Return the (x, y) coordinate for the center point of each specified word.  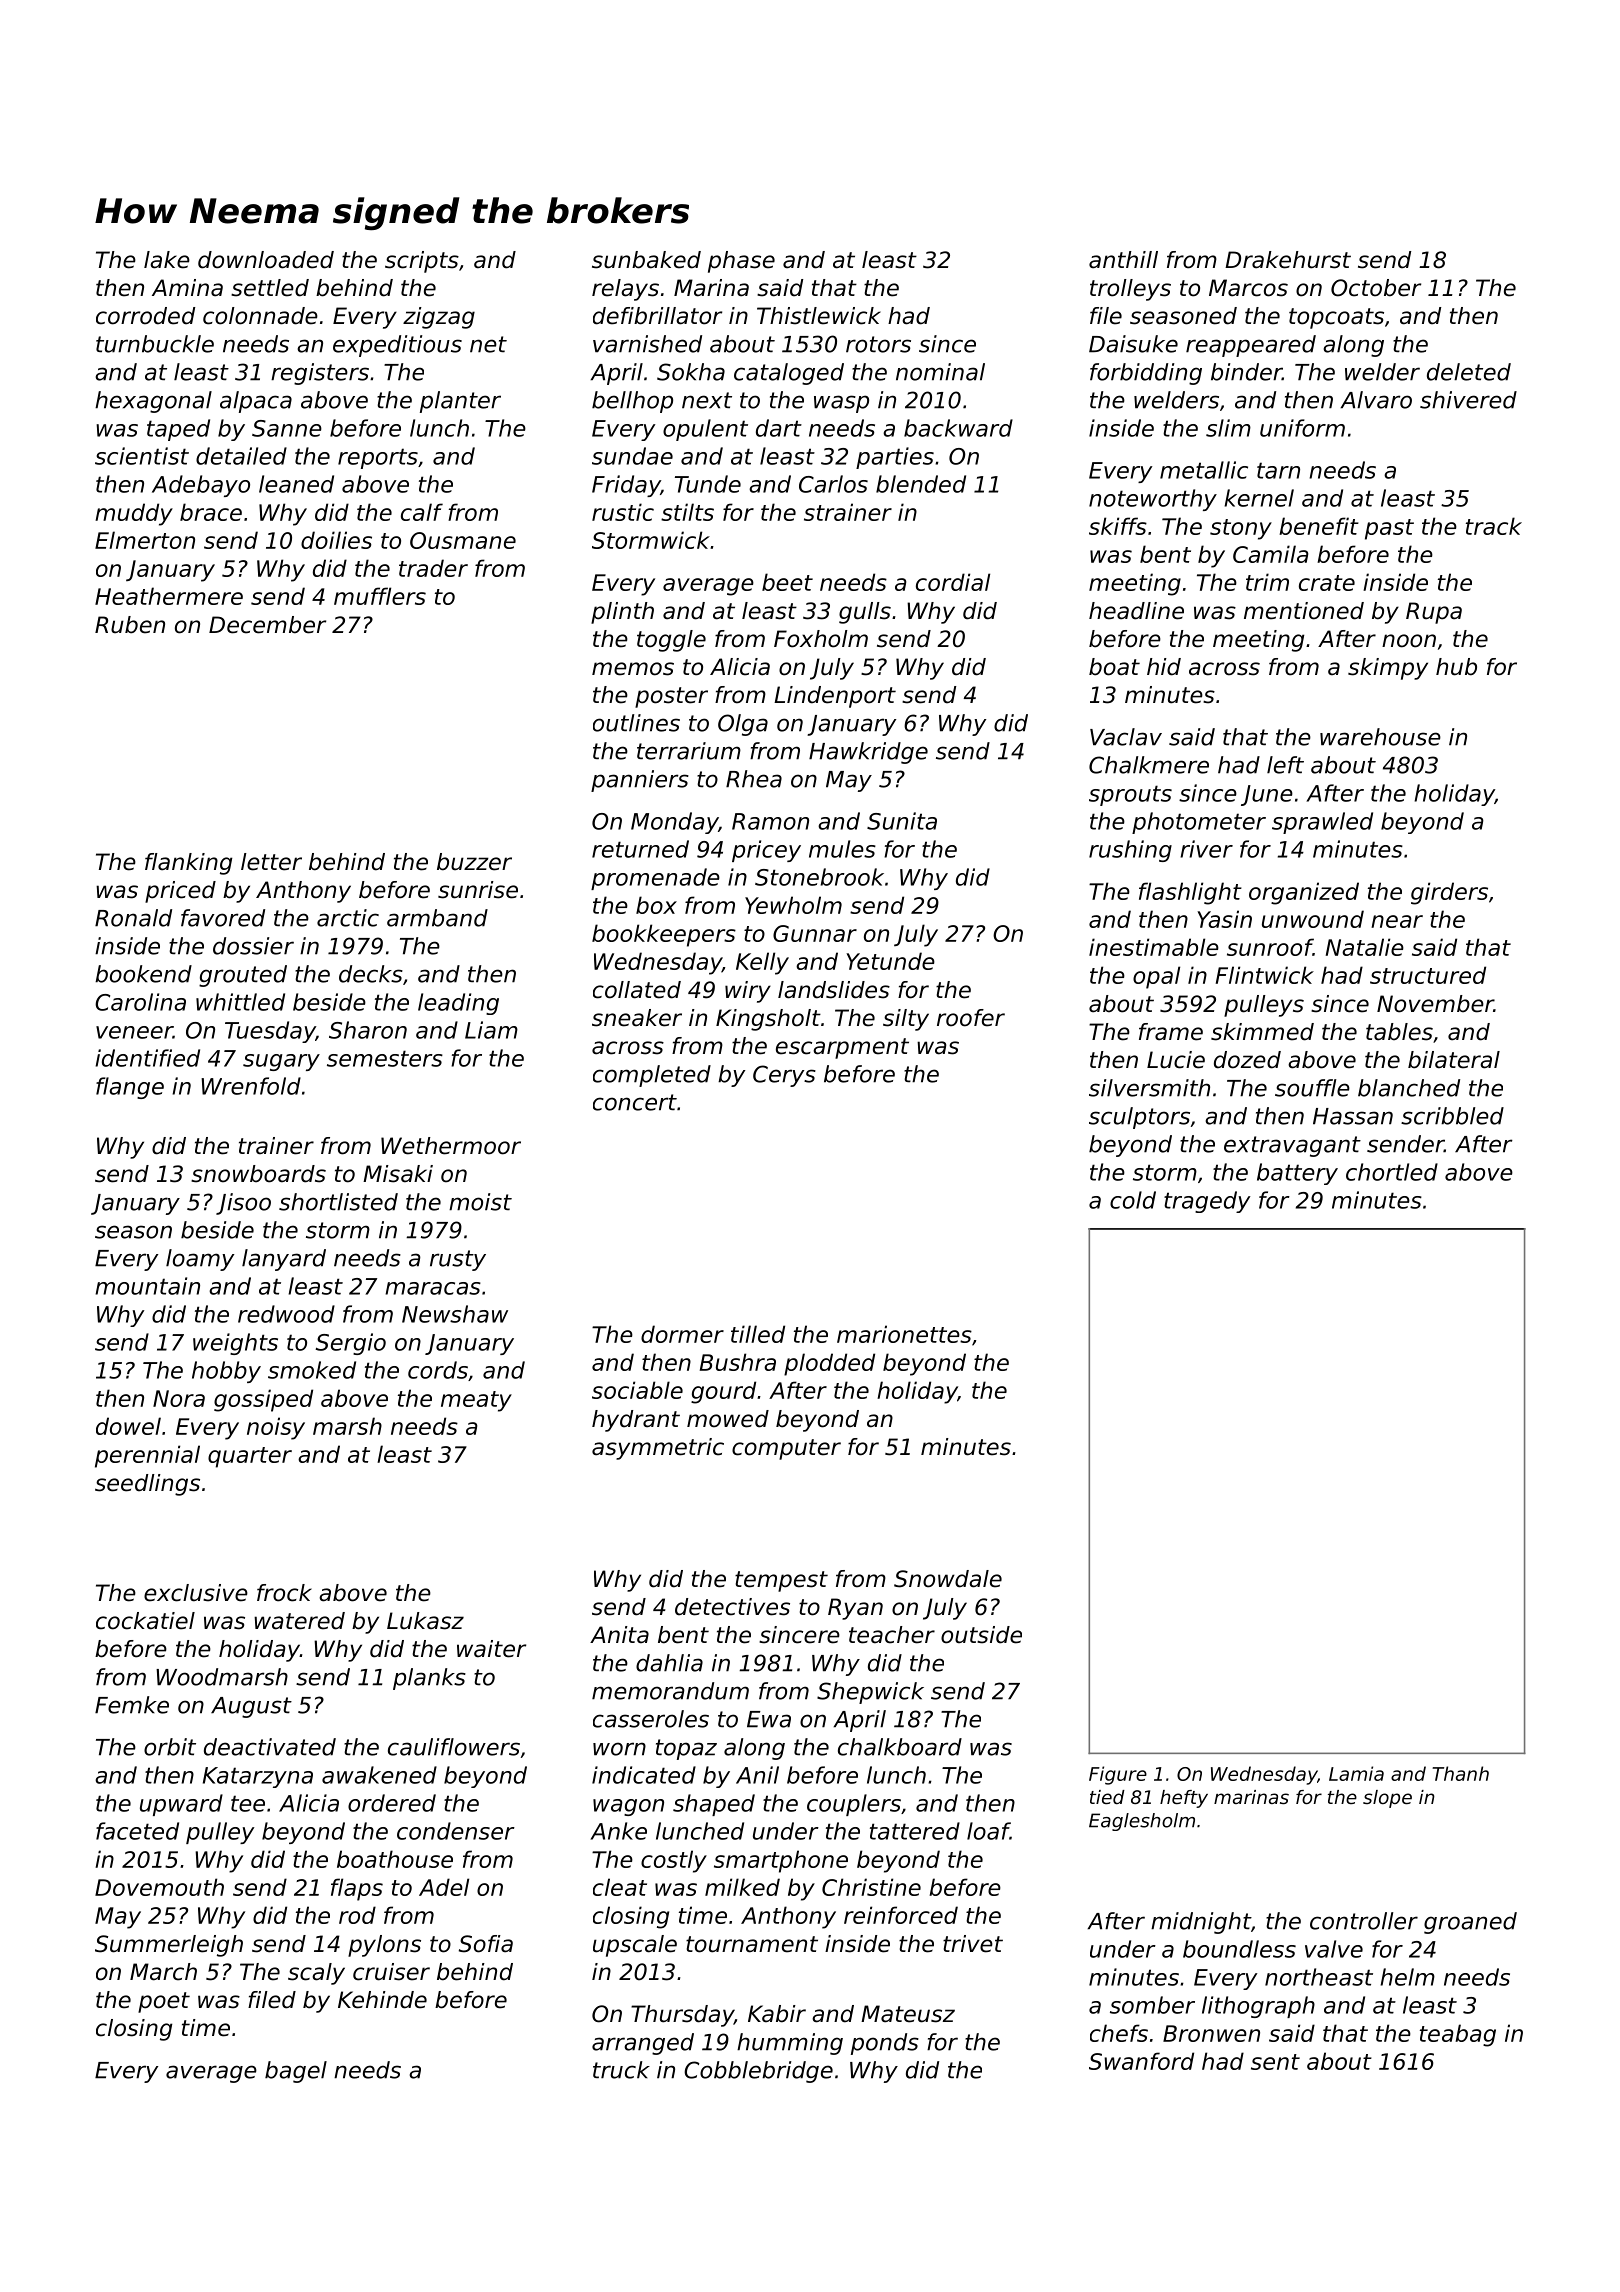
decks (371, 974)
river (1206, 849)
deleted (1469, 372)
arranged (643, 2044)
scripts (422, 262)
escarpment (842, 1048)
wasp (841, 404)
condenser (456, 1831)
